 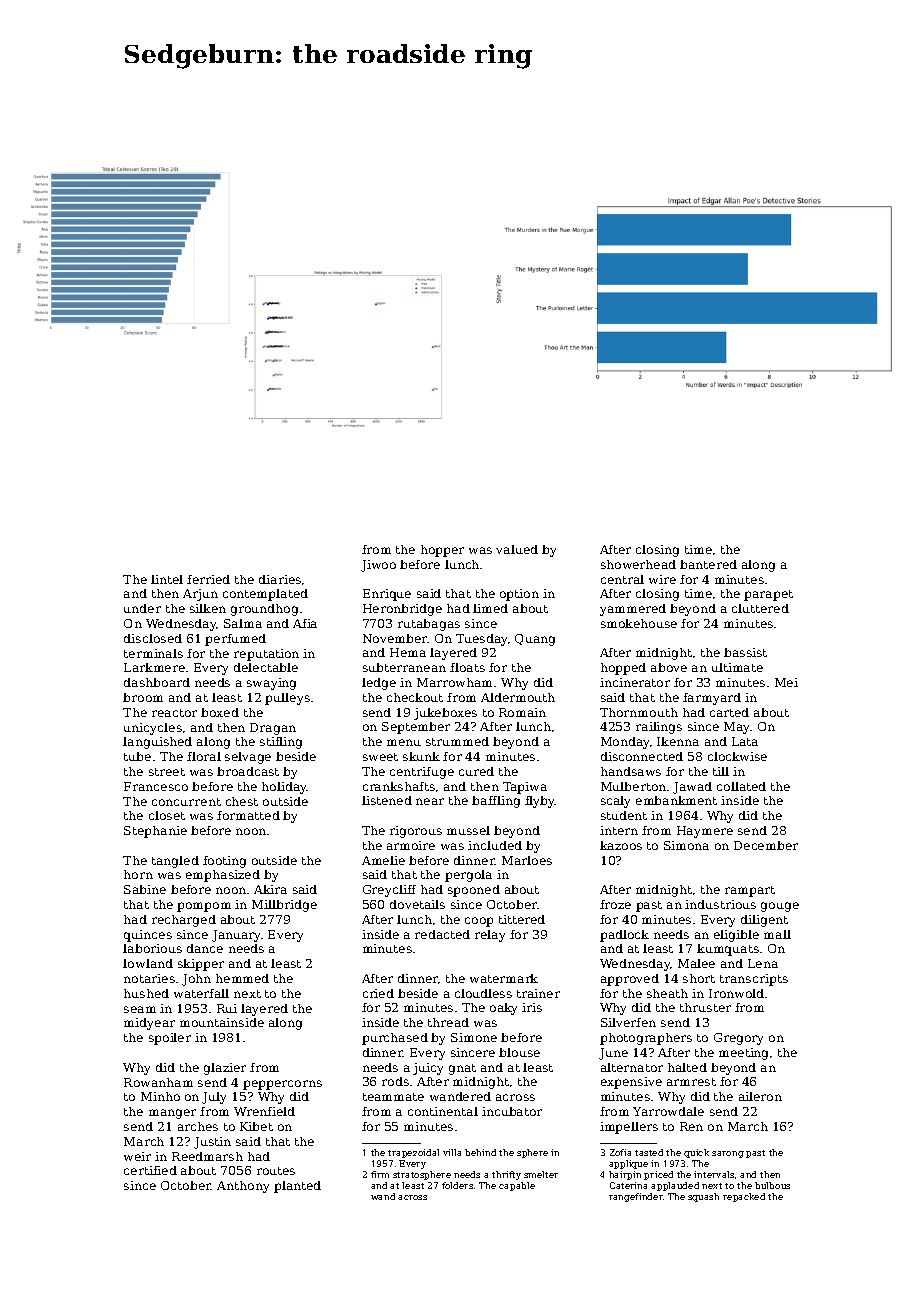 What do you see at coordinates (720, 904) in the screenshot?
I see `industrious` at bounding box center [720, 904].
